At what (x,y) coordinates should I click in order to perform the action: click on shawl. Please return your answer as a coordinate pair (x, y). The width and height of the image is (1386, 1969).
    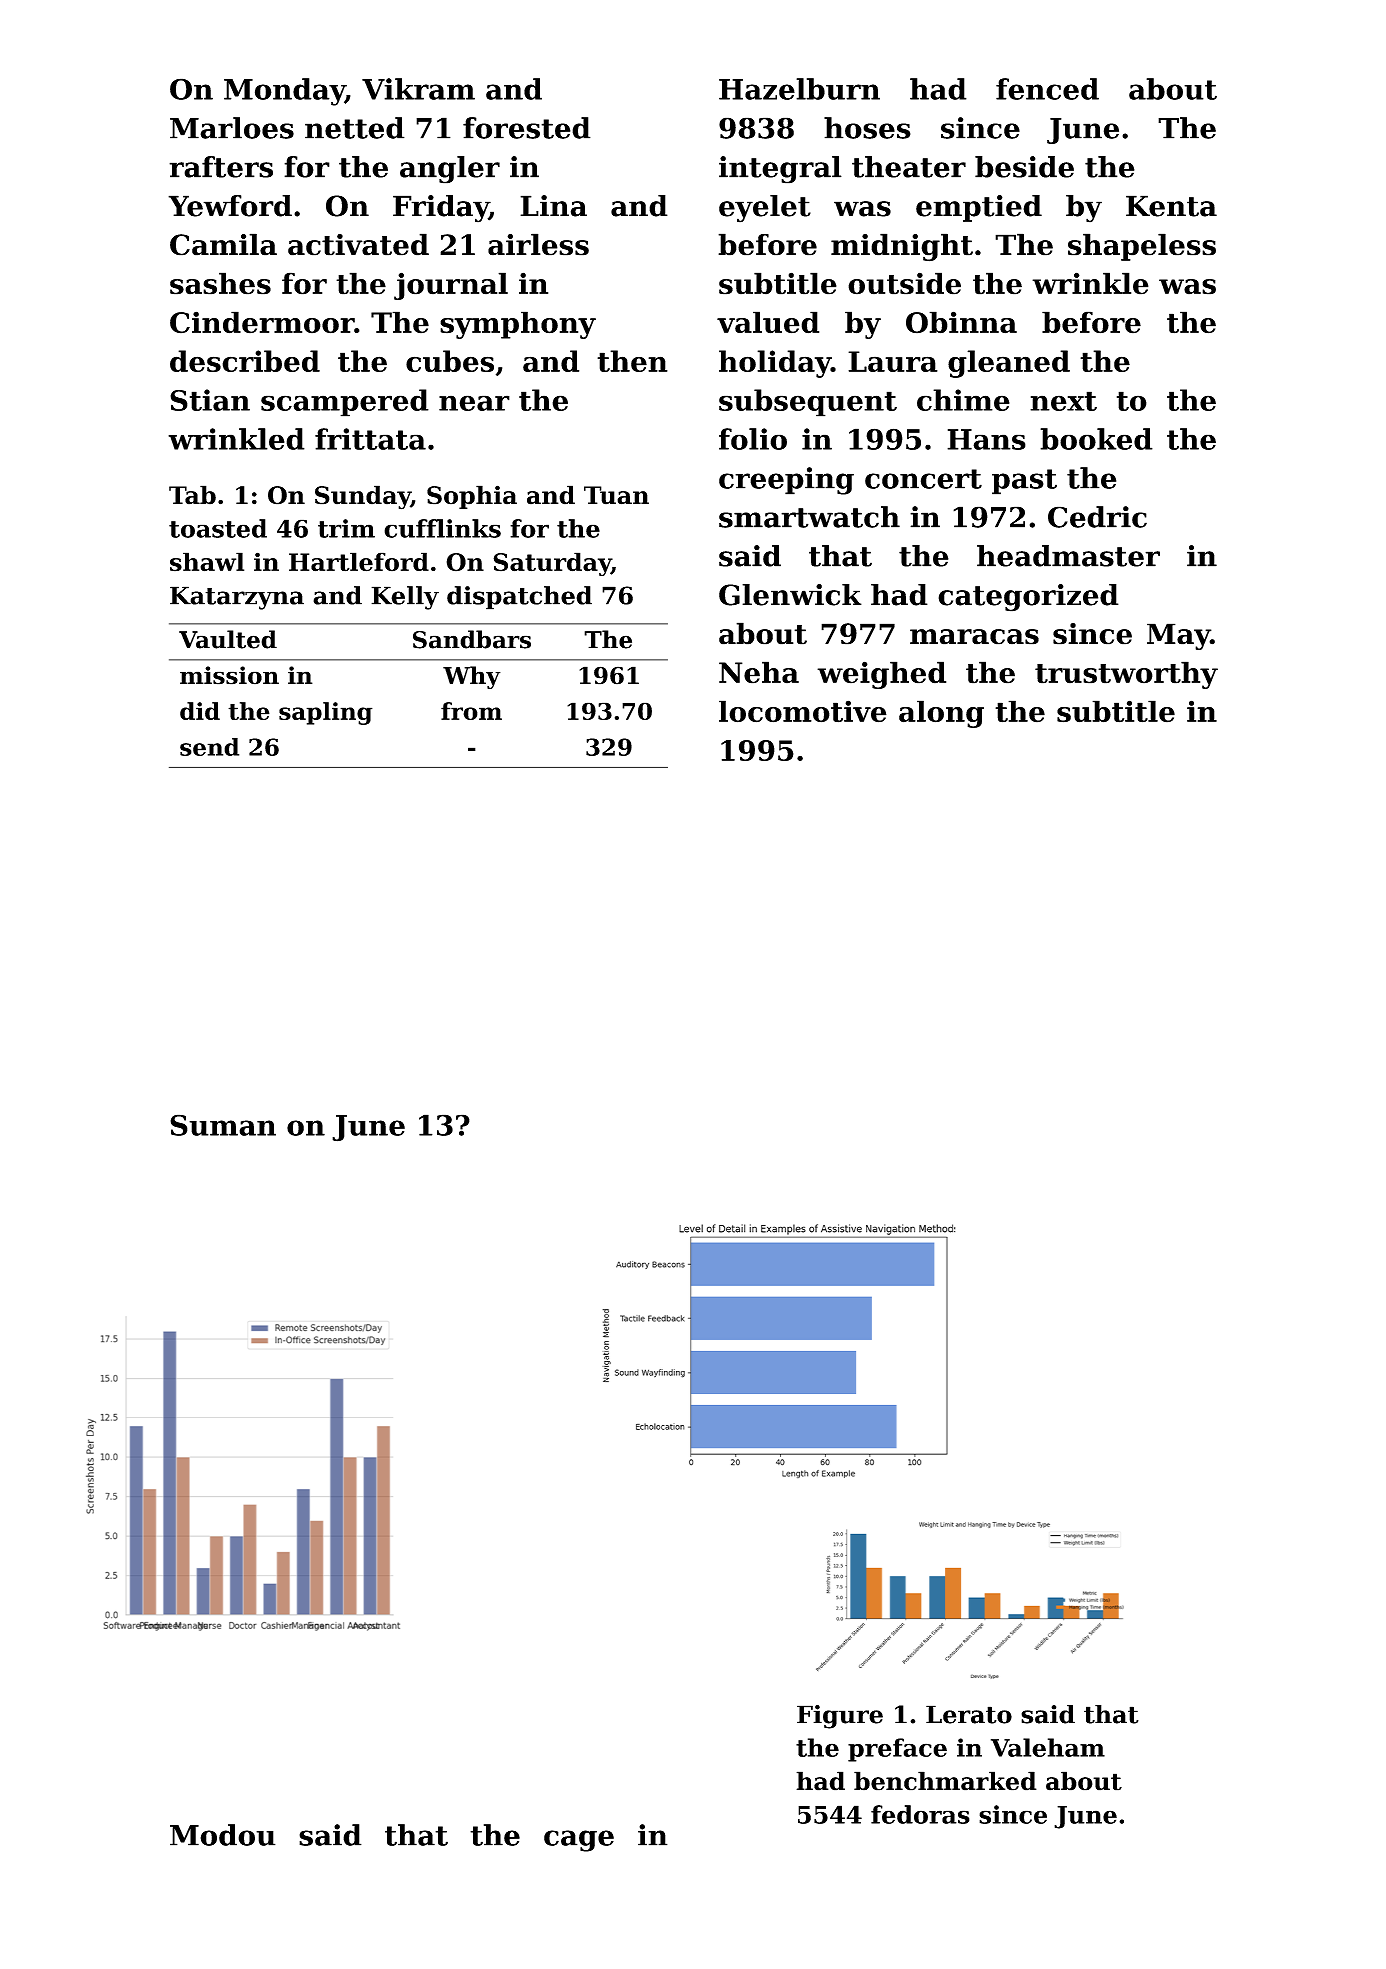
    Looking at the image, I should click on (207, 562).
